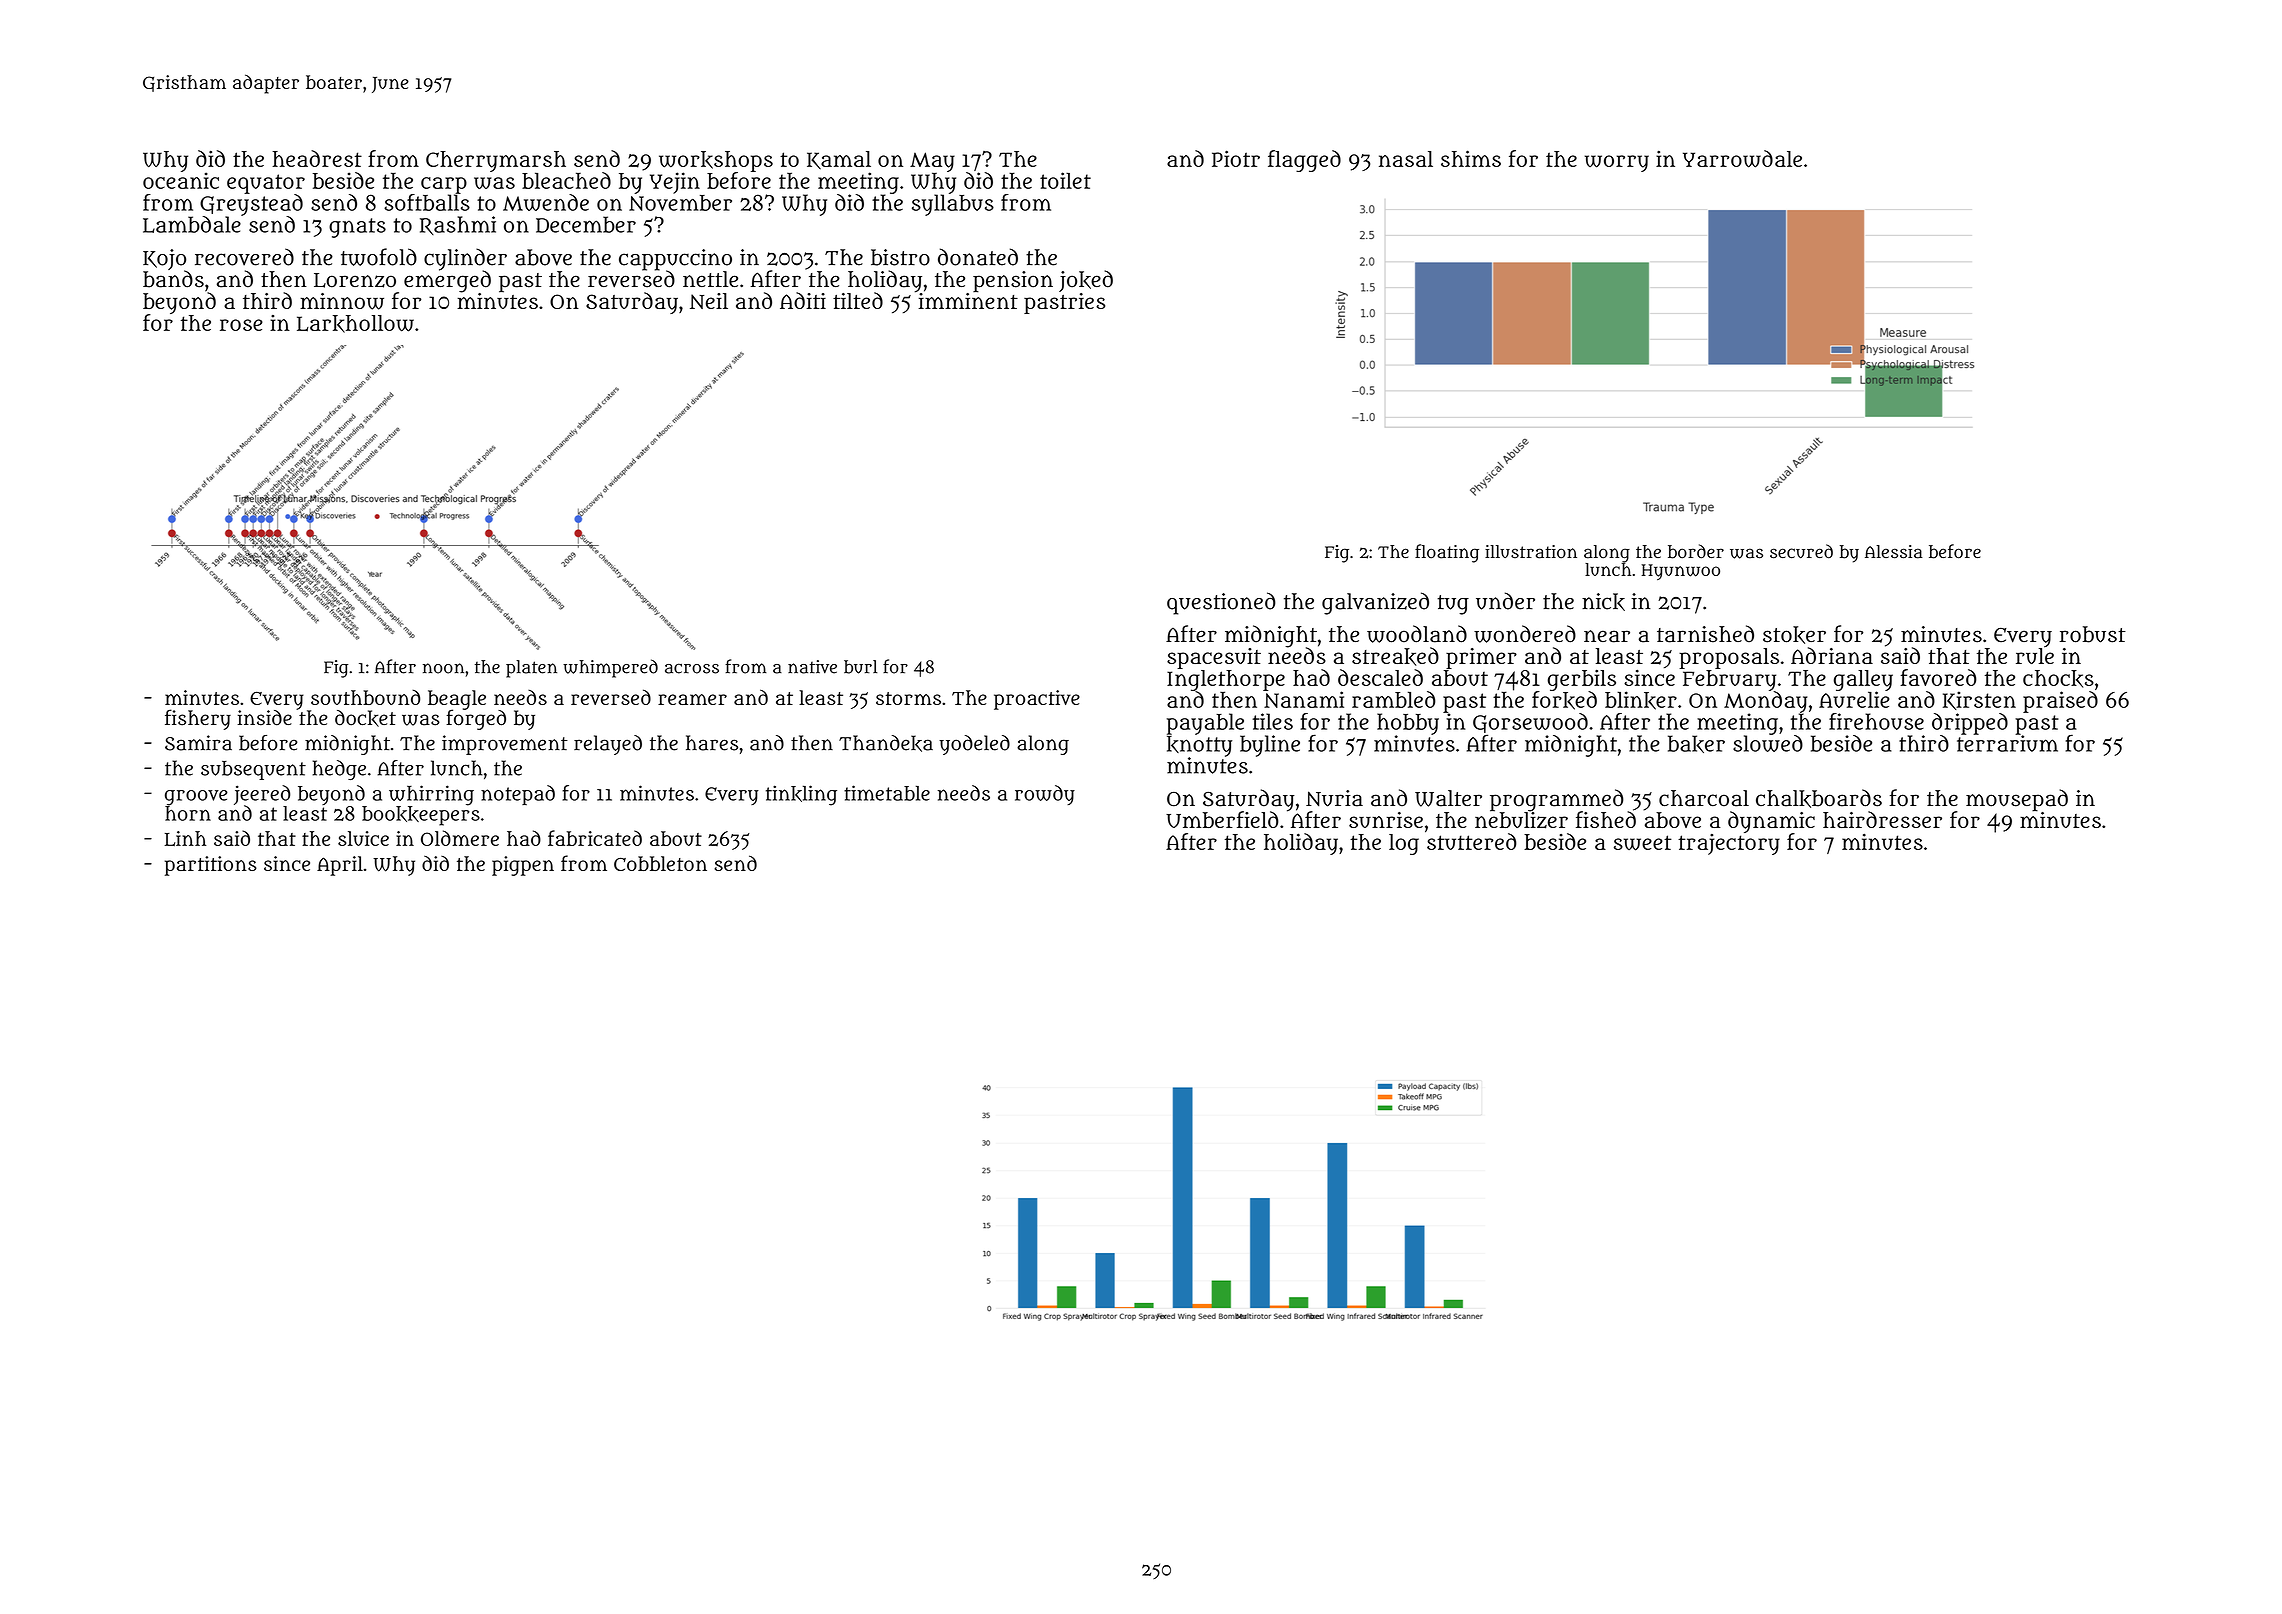 This screenshot has height=1614, width=2282. I want to click on worry, so click(1617, 163).
